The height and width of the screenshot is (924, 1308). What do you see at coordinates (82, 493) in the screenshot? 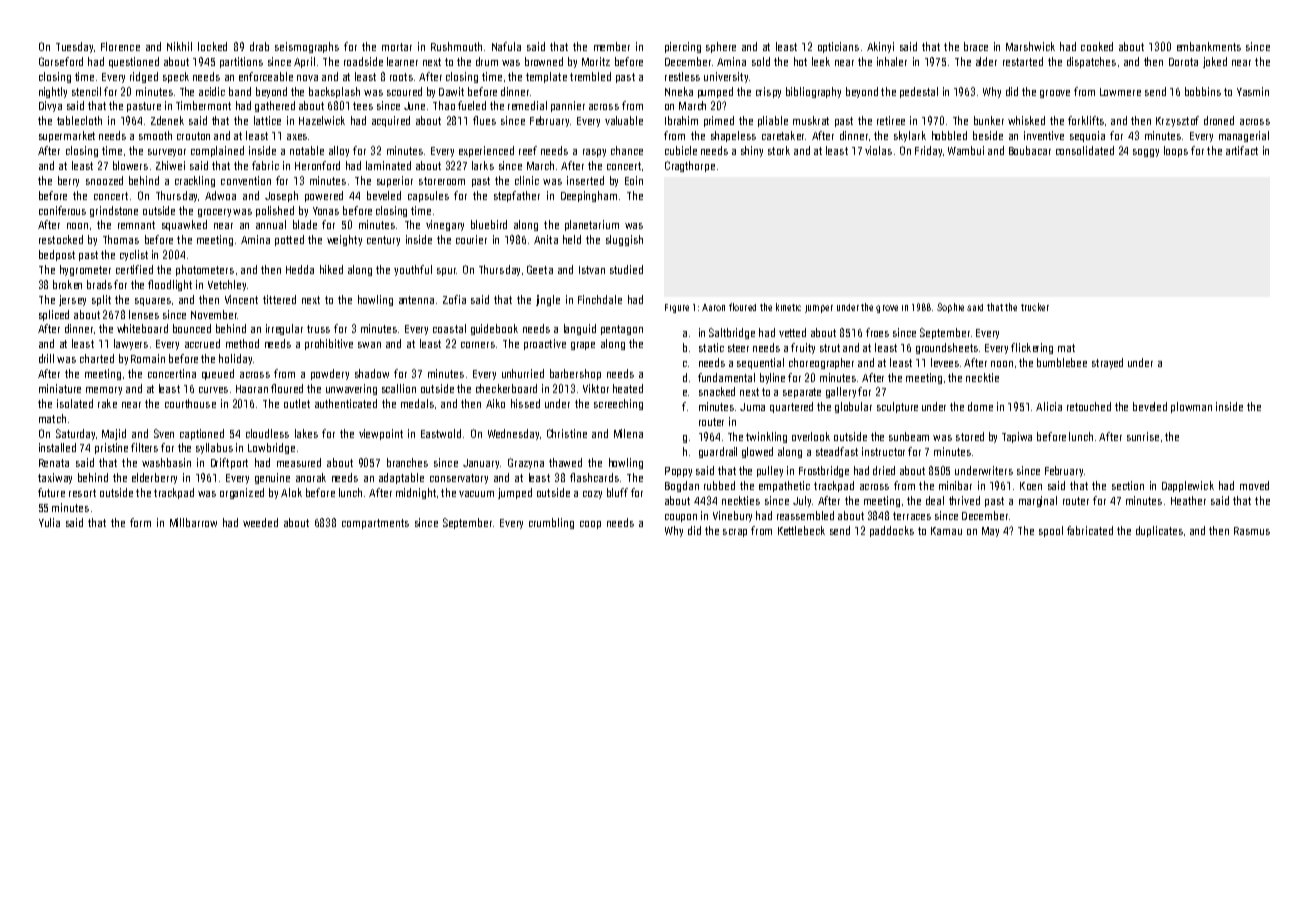
I see `resort` at bounding box center [82, 493].
